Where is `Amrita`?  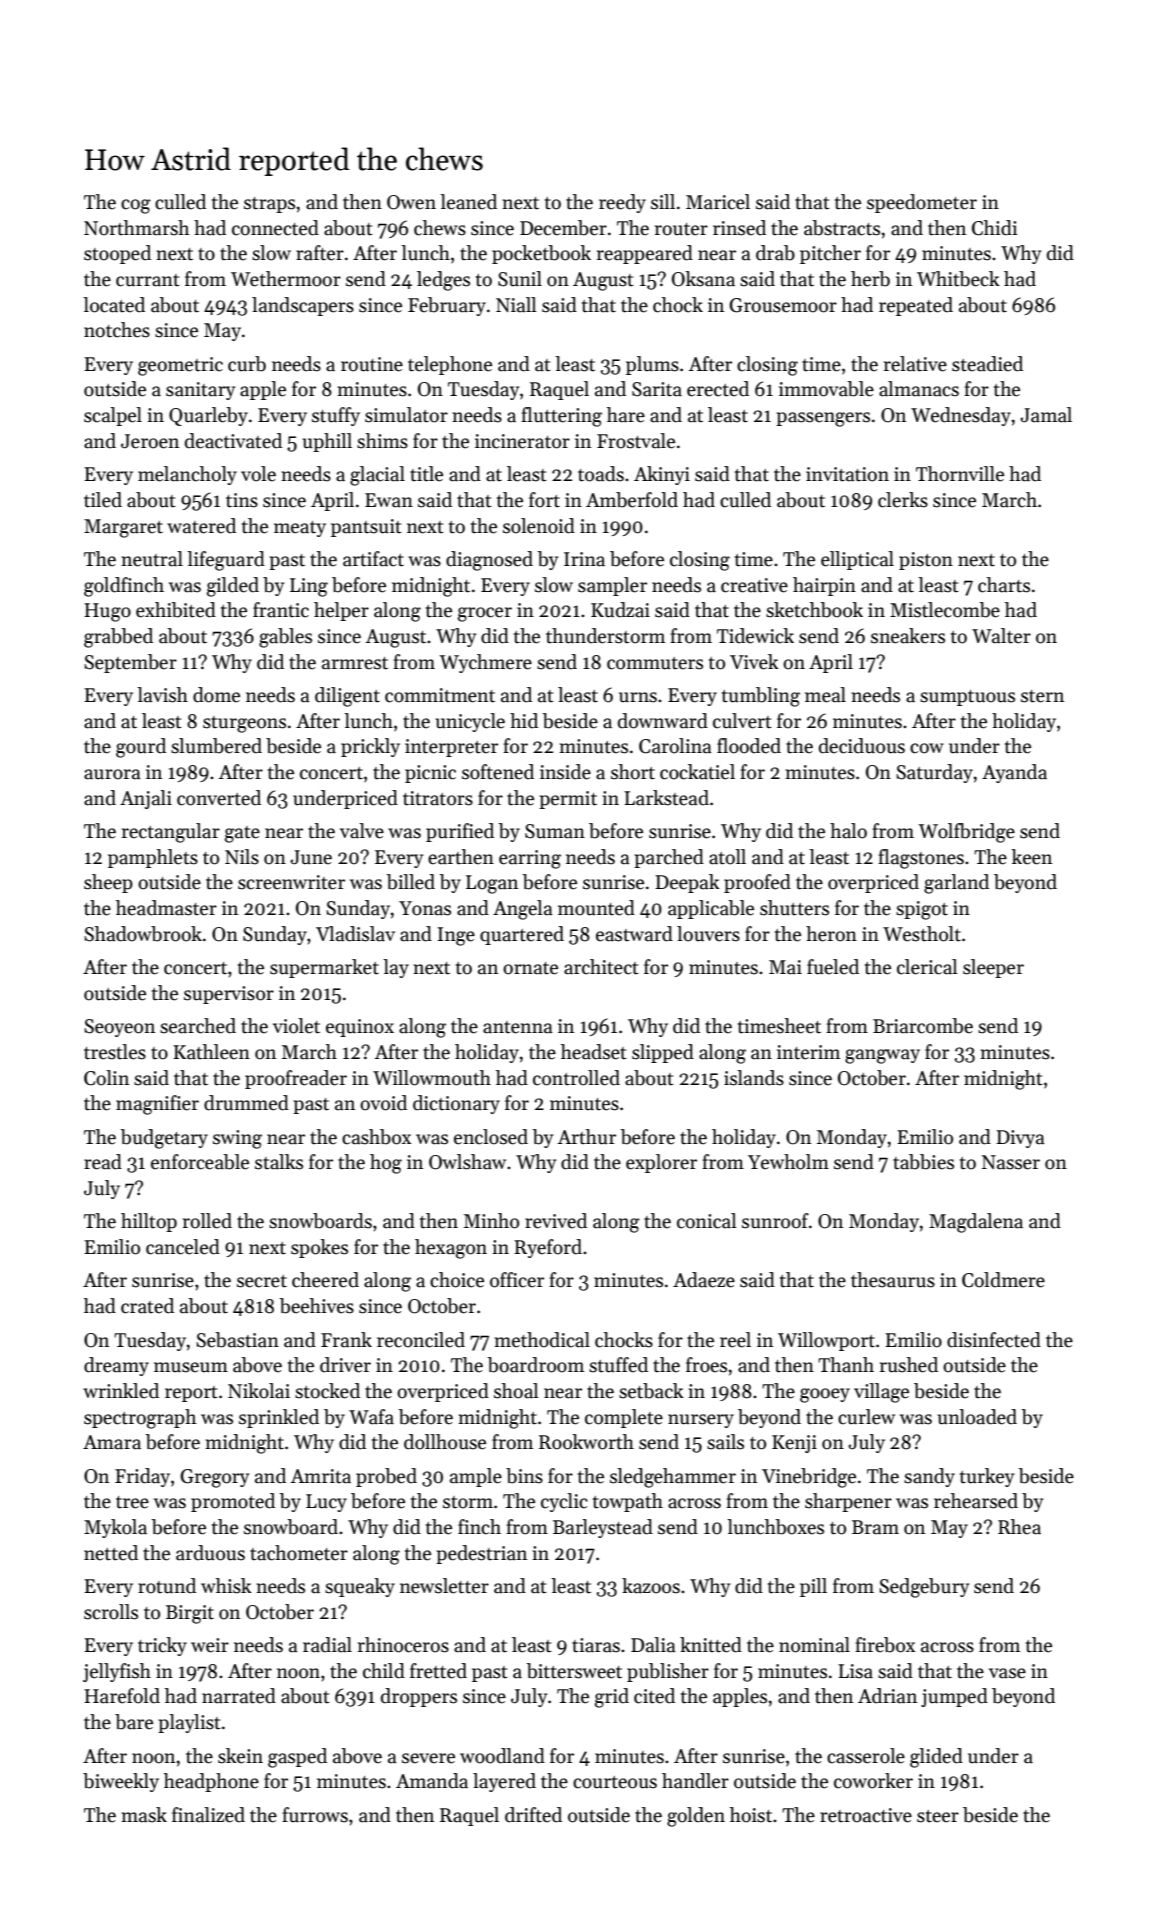 Amrita is located at coordinates (321, 1476).
